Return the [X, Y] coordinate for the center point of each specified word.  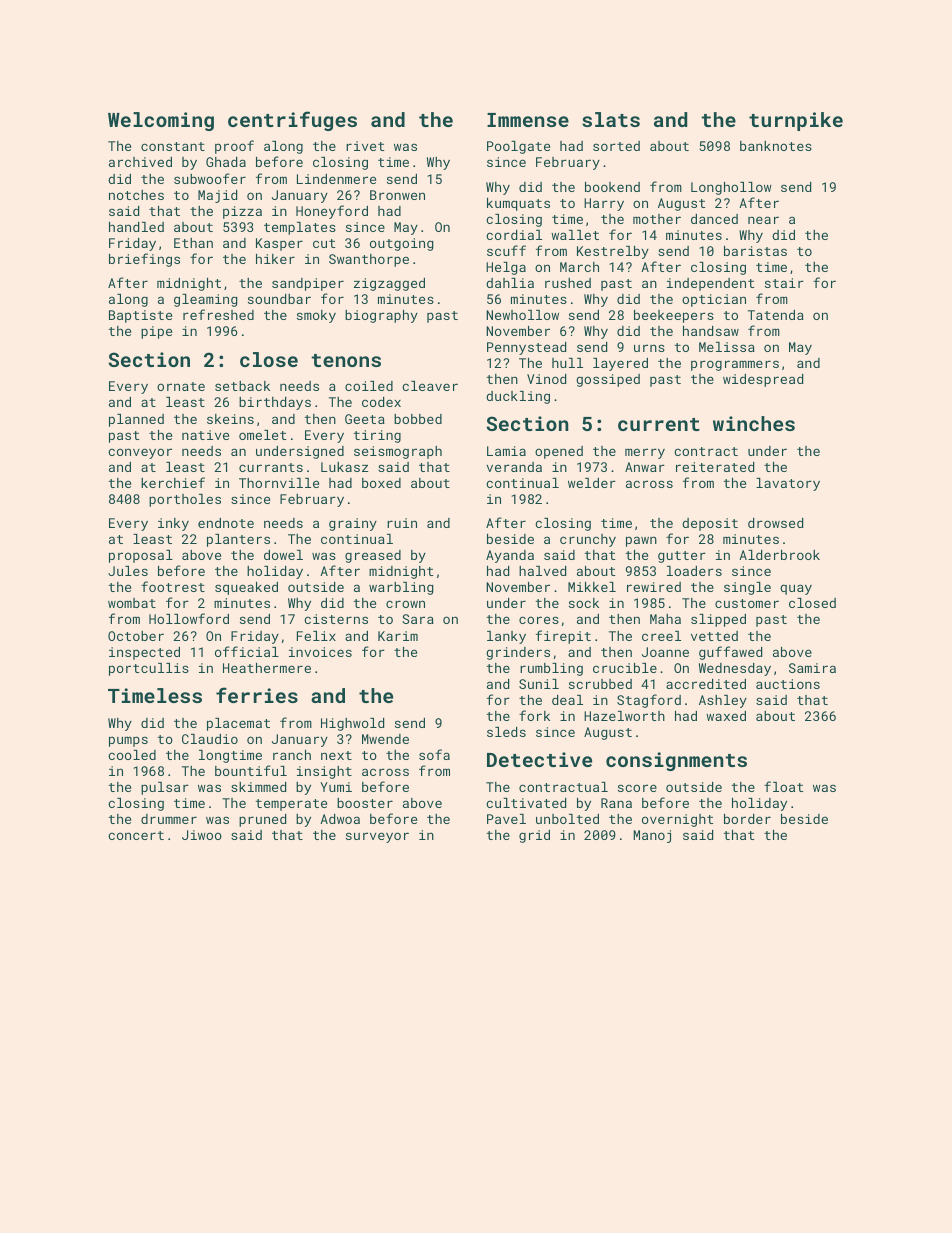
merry [645, 453]
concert [136, 835]
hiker [275, 259]
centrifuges [292, 121]
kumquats [518, 204]
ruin [402, 523]
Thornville [279, 483]
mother [657, 219]
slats [611, 119]
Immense [528, 120]
